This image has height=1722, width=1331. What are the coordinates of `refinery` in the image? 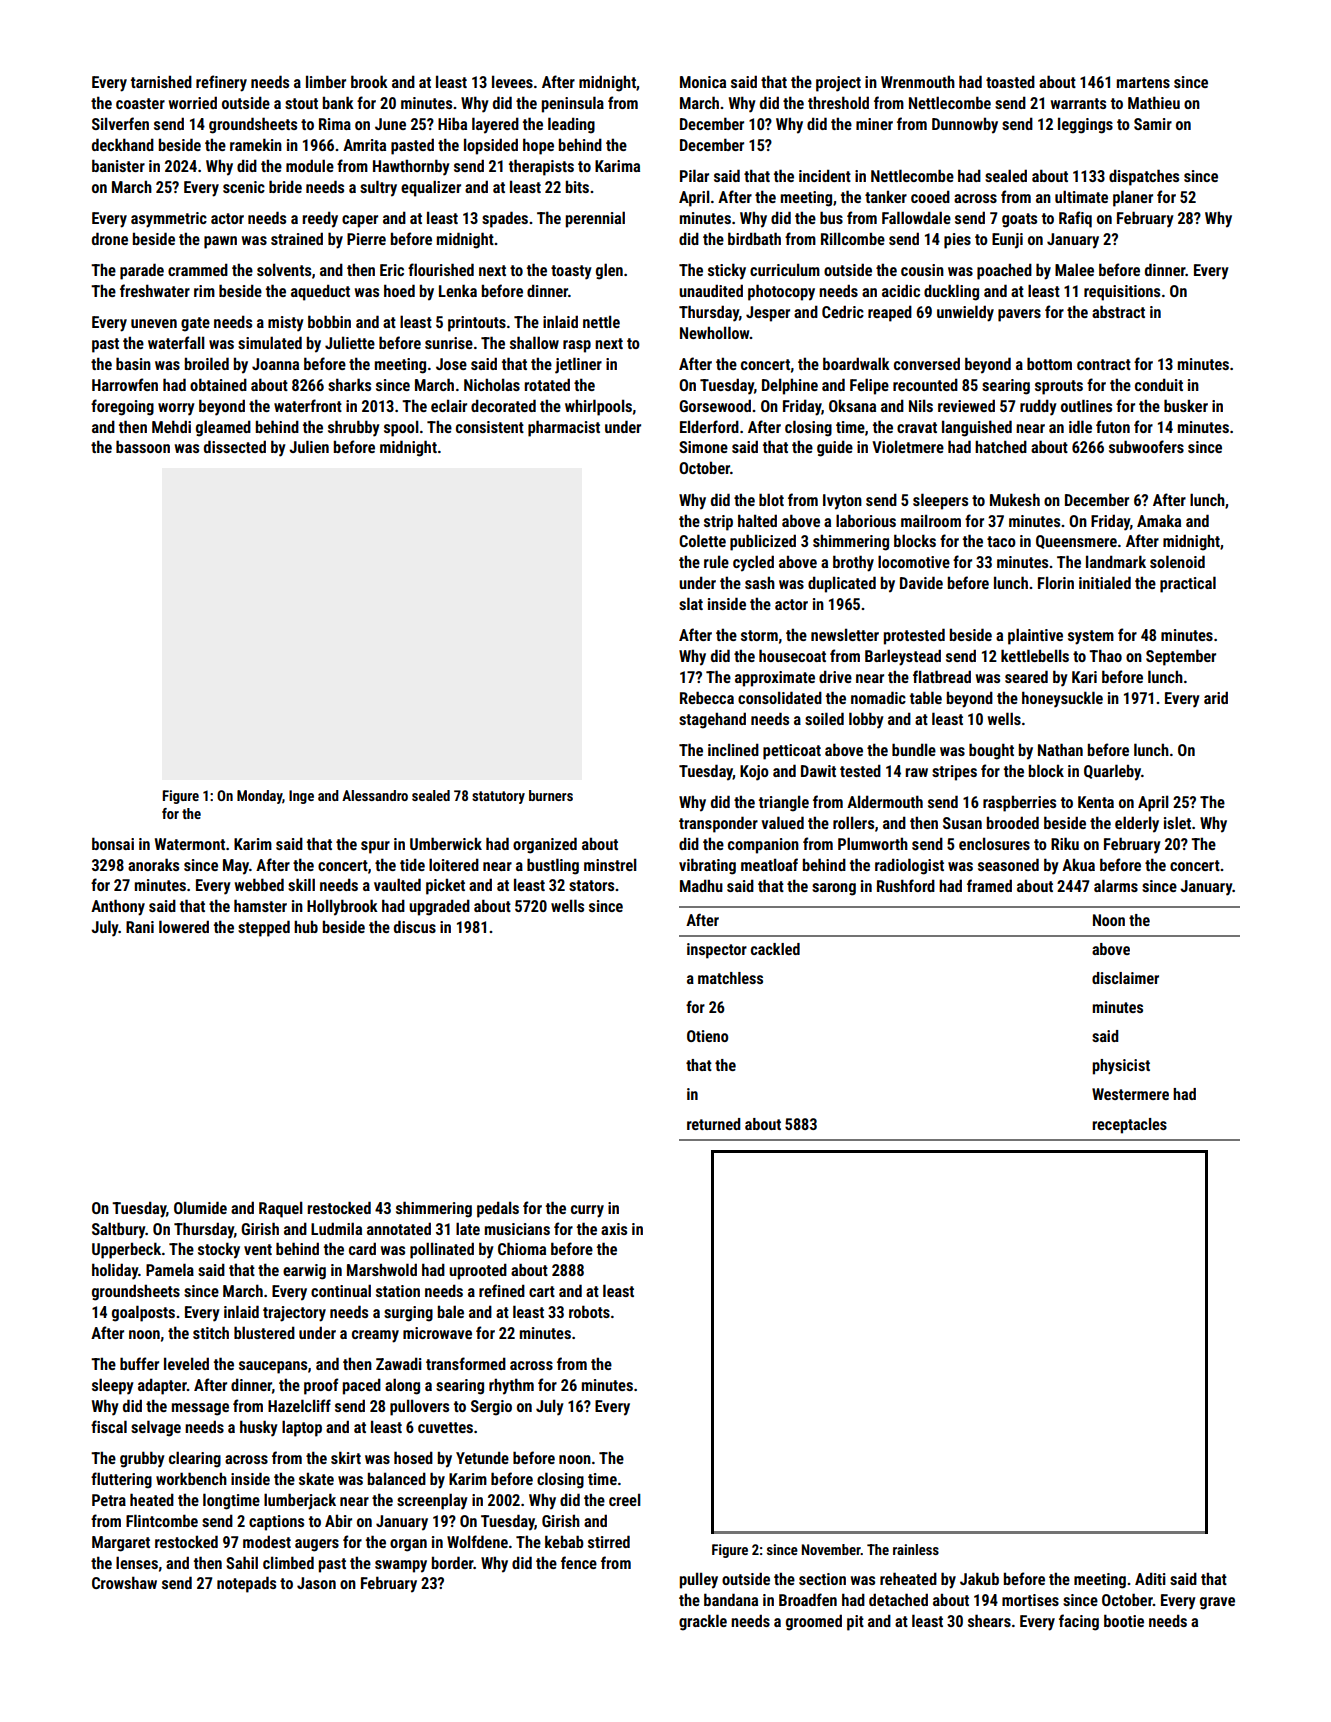 It's located at (221, 83).
